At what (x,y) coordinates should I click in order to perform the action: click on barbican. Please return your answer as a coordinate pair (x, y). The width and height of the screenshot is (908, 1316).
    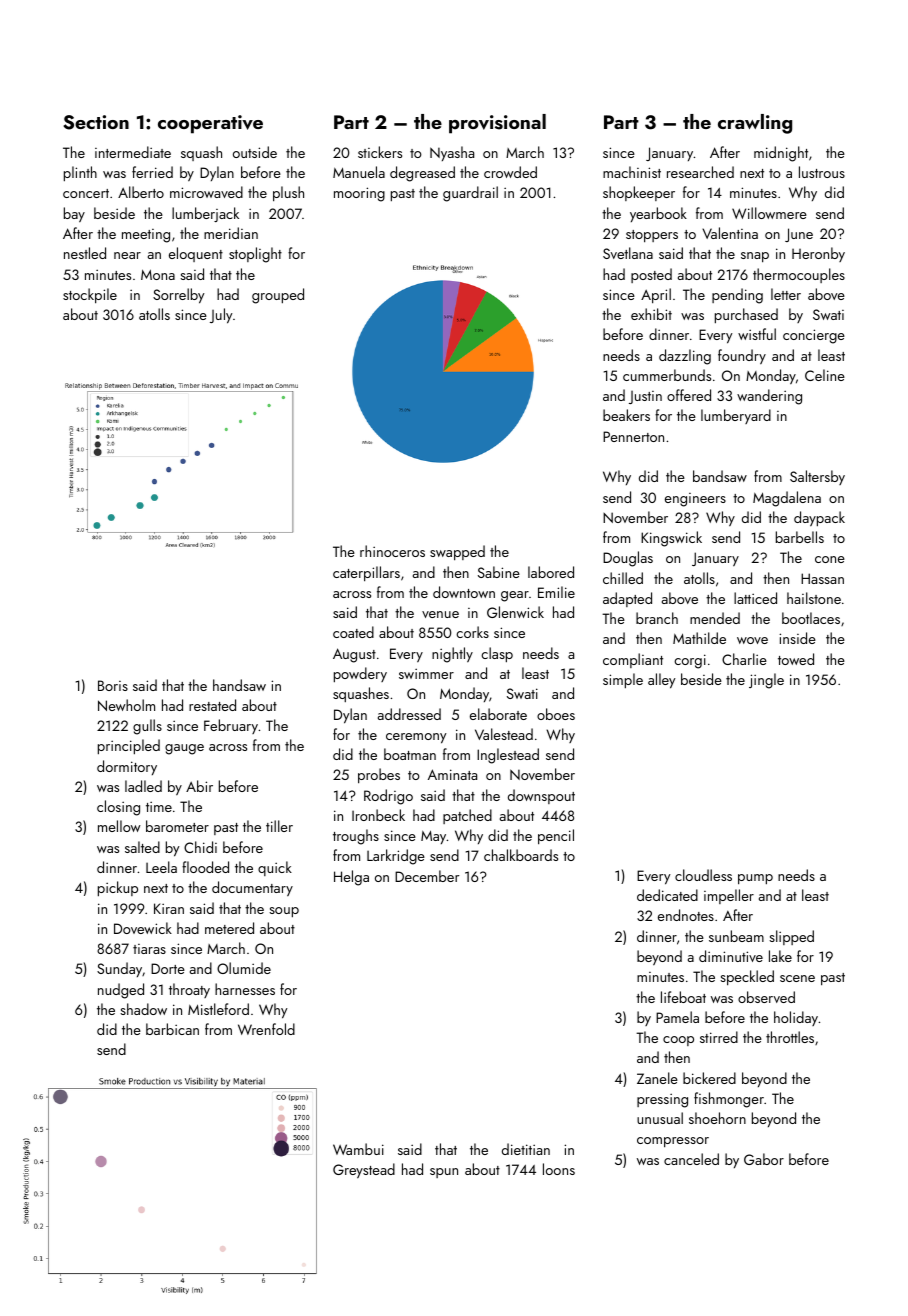
    Looking at the image, I should click on (172, 1029).
